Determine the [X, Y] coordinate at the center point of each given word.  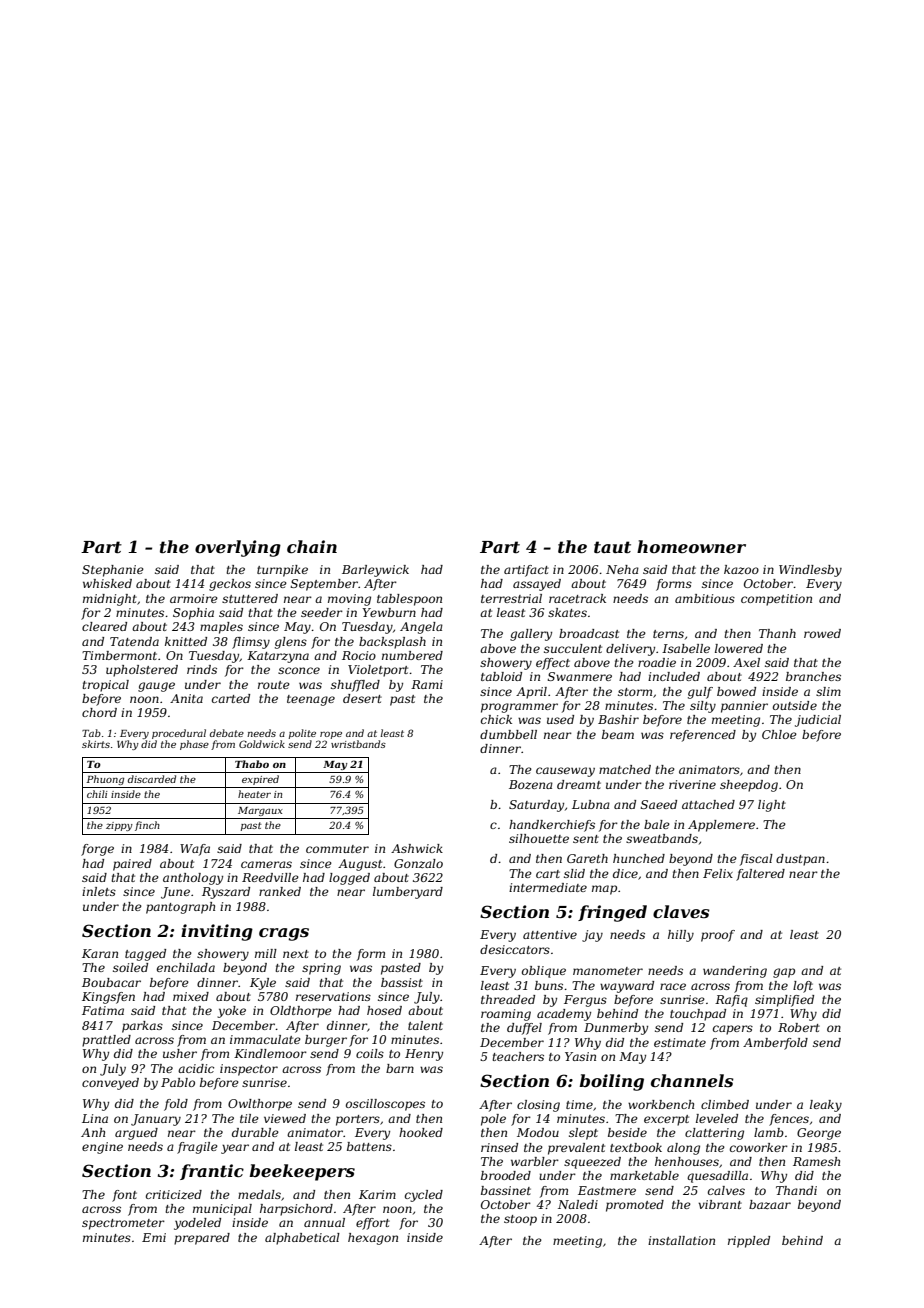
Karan [100, 953]
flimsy [251, 643]
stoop [520, 1220]
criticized [174, 1194]
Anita [186, 698]
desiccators [515, 949]
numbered [412, 655]
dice [625, 873]
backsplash [392, 643]
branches [813, 676]
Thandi [796, 1190]
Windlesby [810, 571]
